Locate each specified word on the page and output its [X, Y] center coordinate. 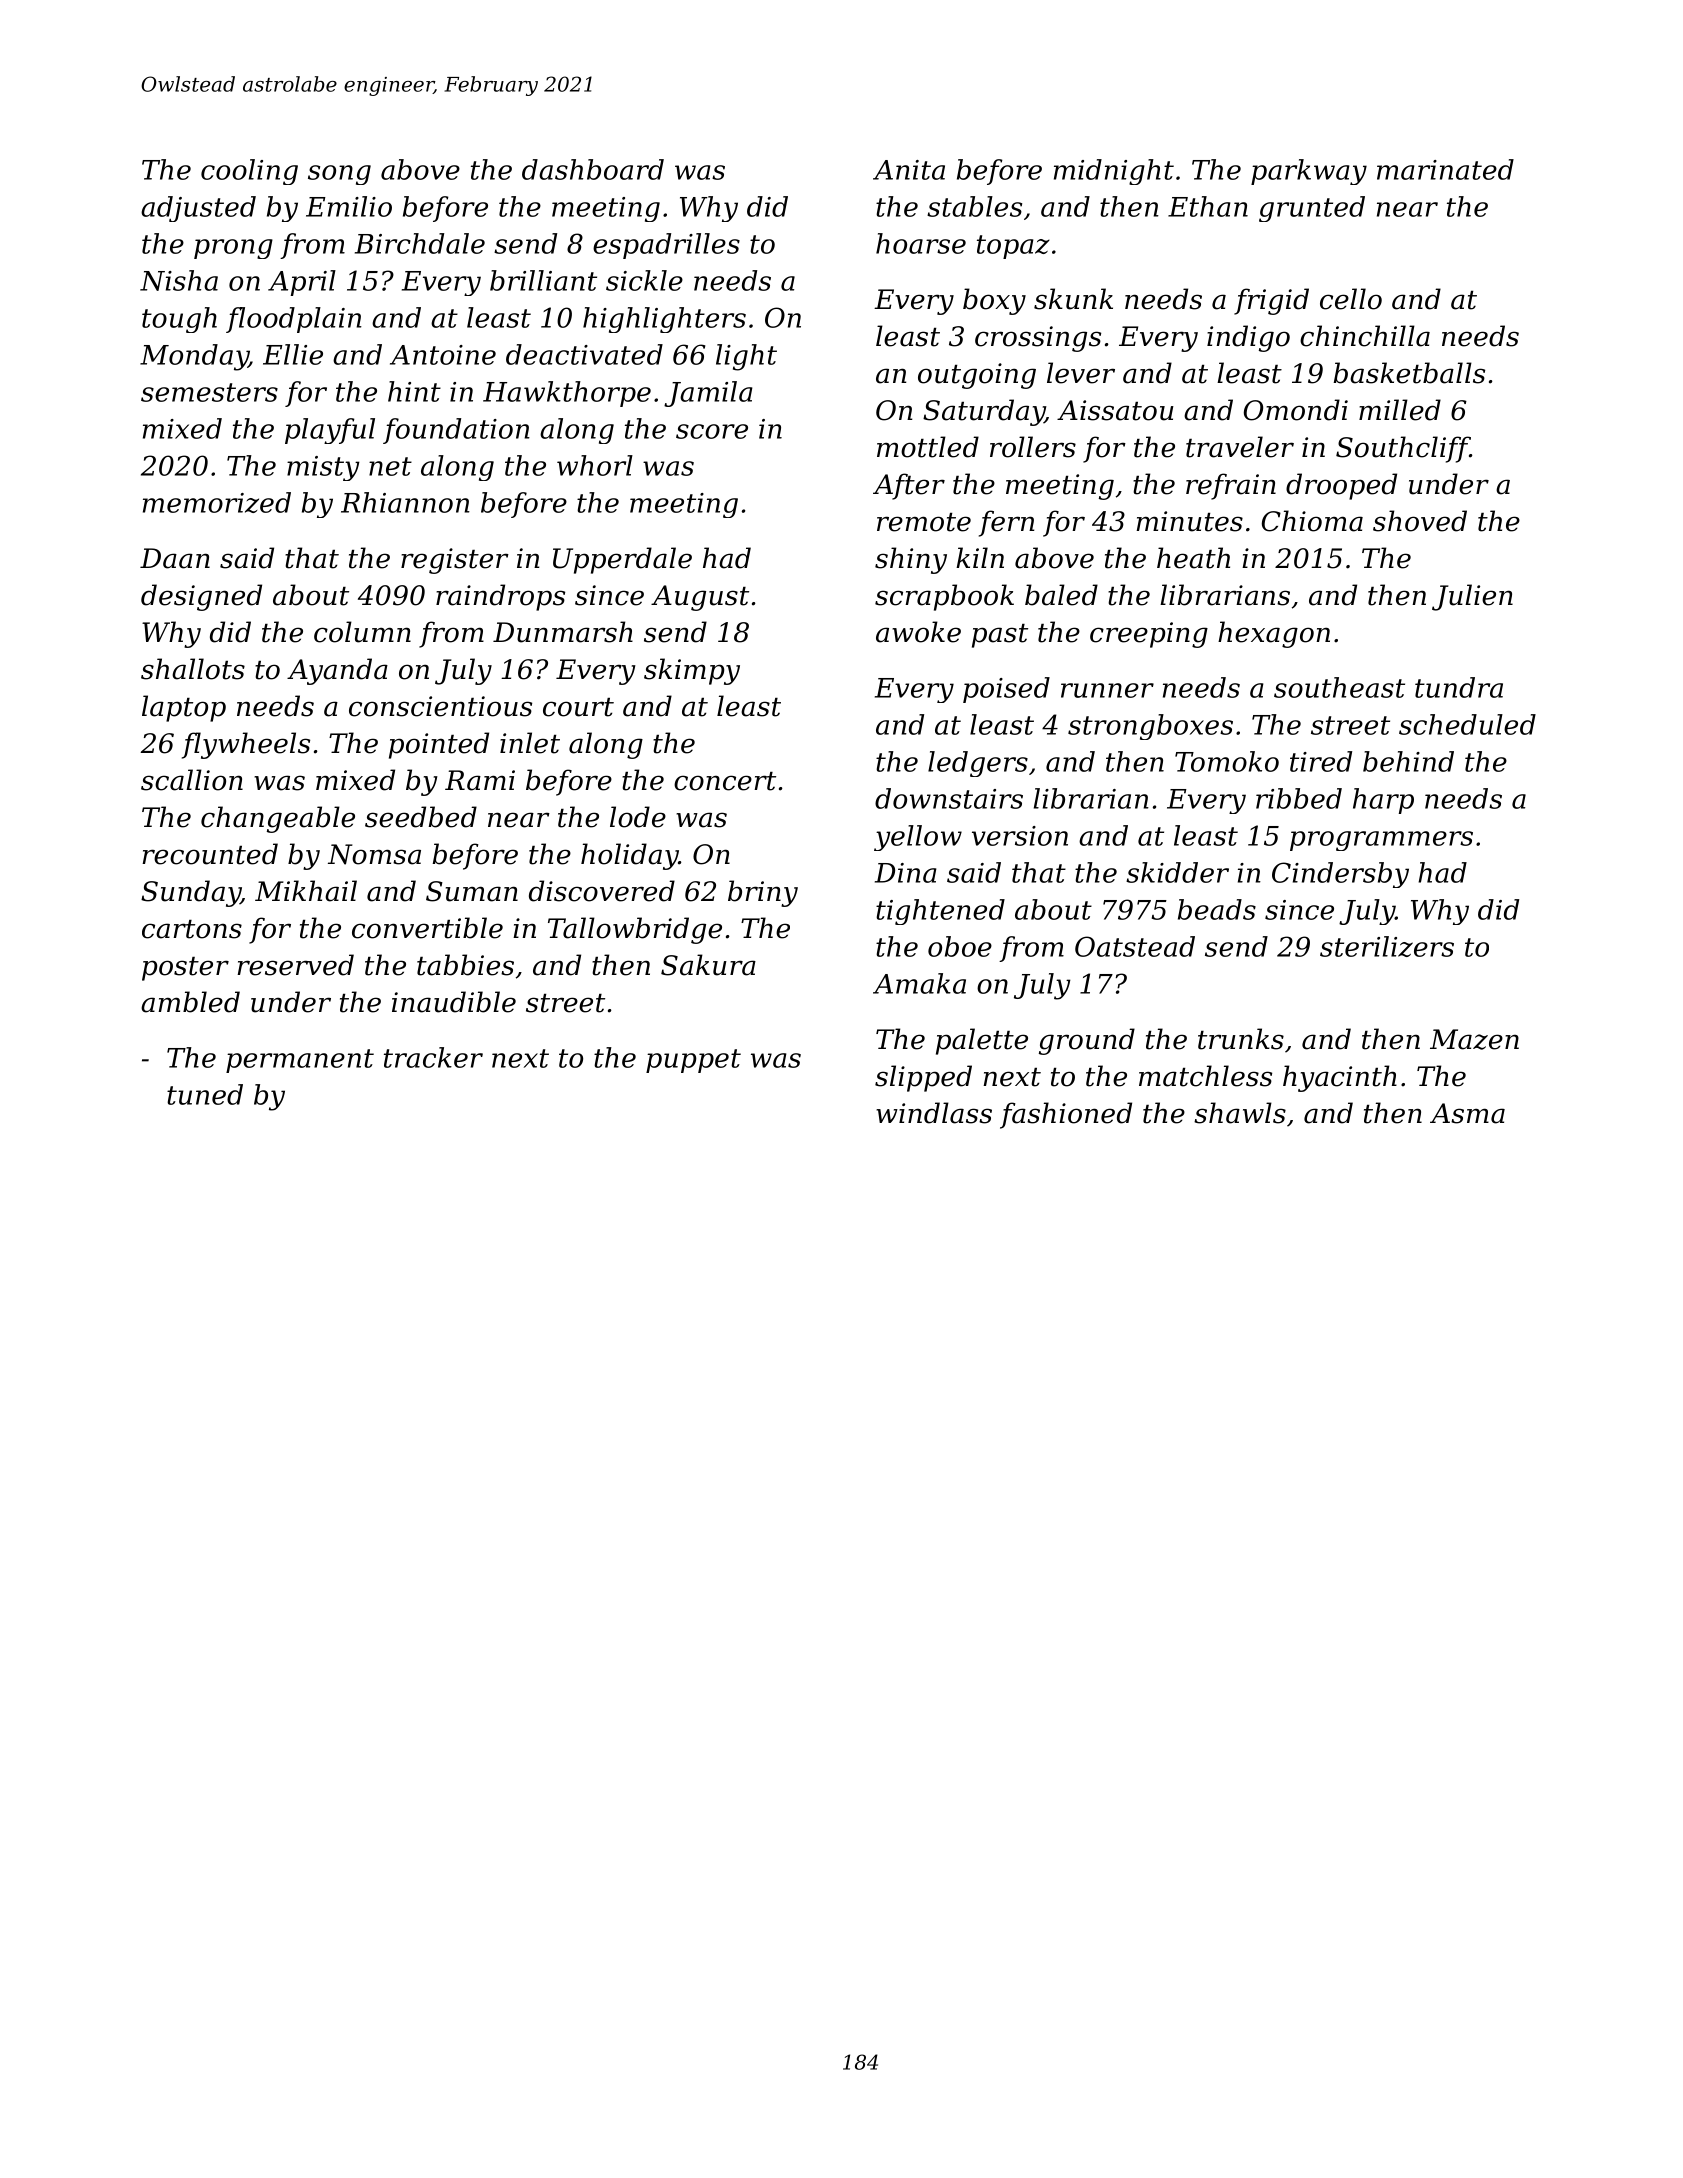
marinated [1445, 169]
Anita [909, 170]
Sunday [191, 893]
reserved [295, 965]
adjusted [198, 209]
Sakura [708, 965]
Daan [175, 558]
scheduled [1467, 724]
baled [1061, 595]
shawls [1240, 1113]
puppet [693, 1061]
